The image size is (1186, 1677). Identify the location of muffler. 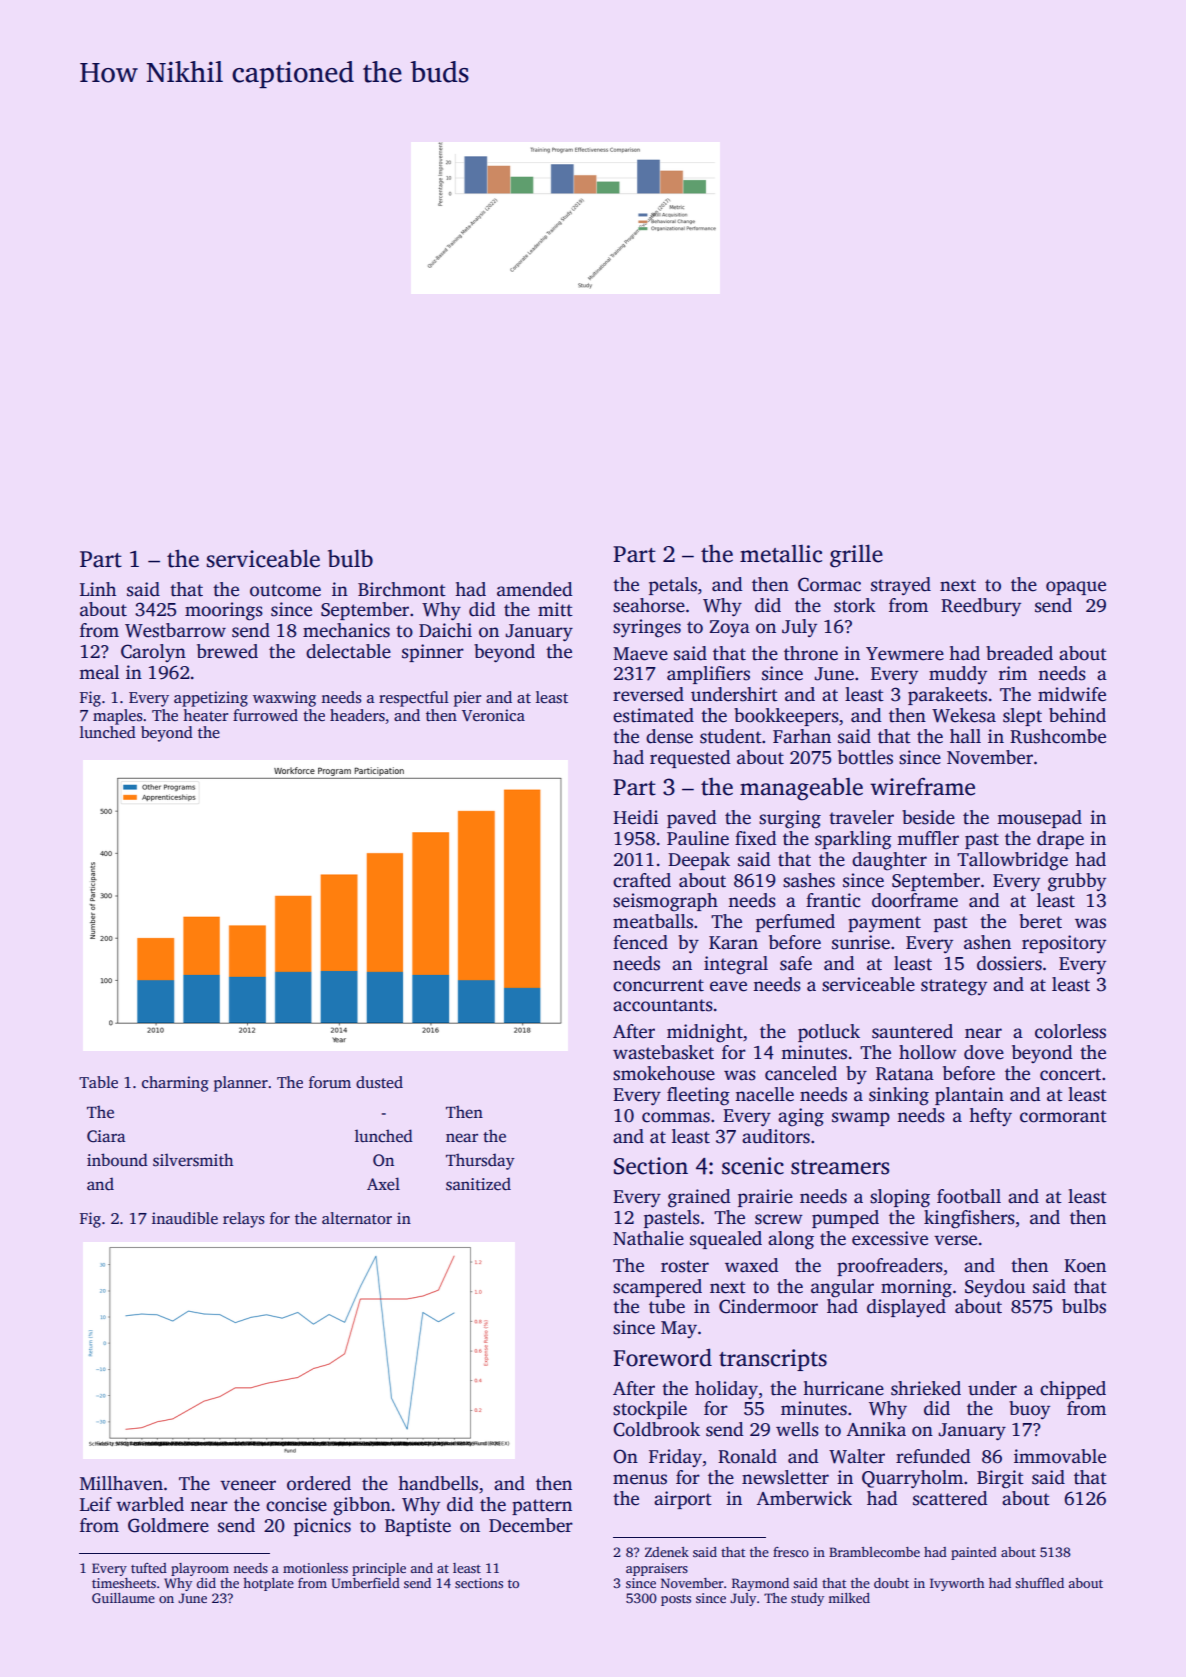
(928, 838).
